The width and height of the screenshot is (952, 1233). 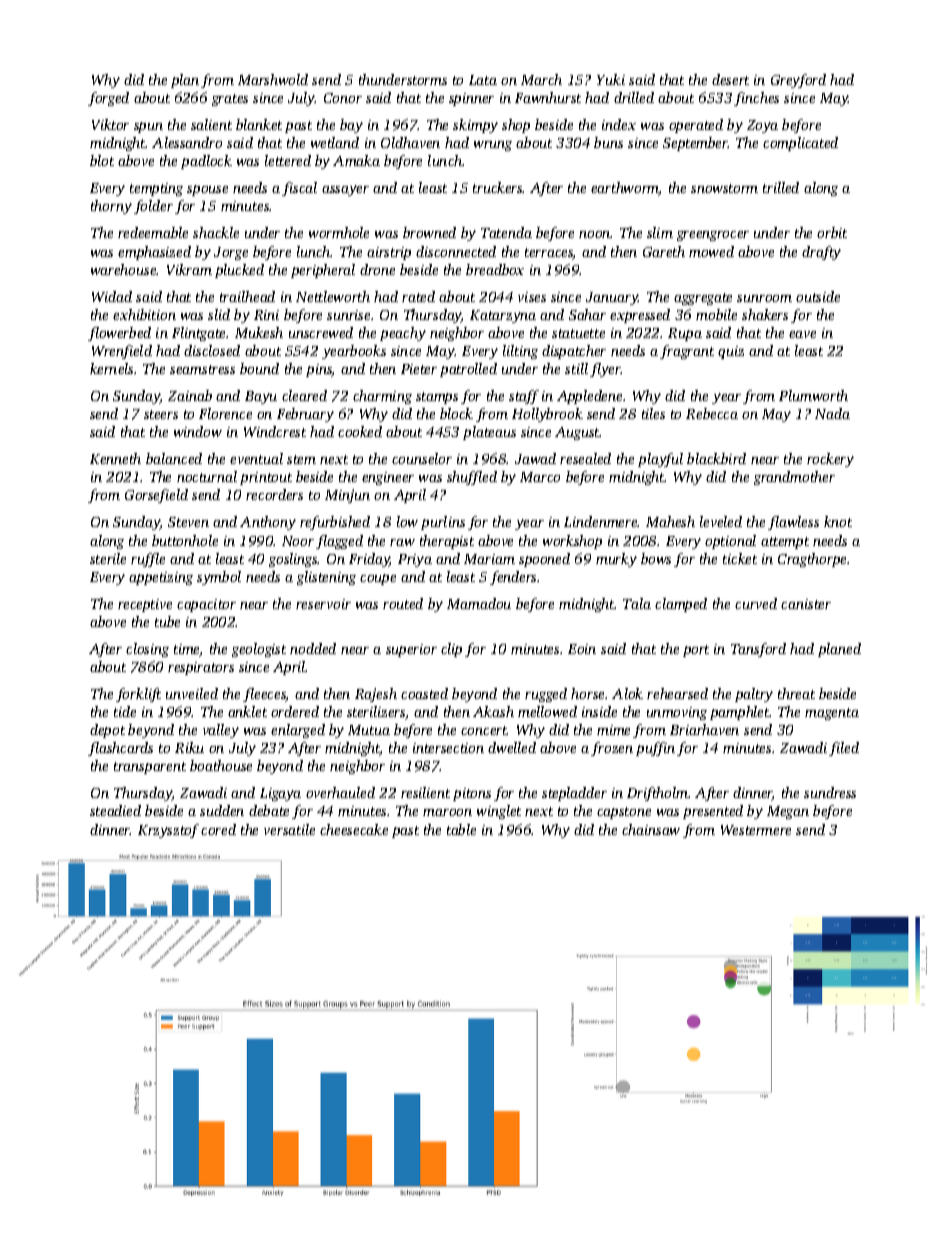 What do you see at coordinates (110, 124) in the screenshot?
I see `Viktor` at bounding box center [110, 124].
